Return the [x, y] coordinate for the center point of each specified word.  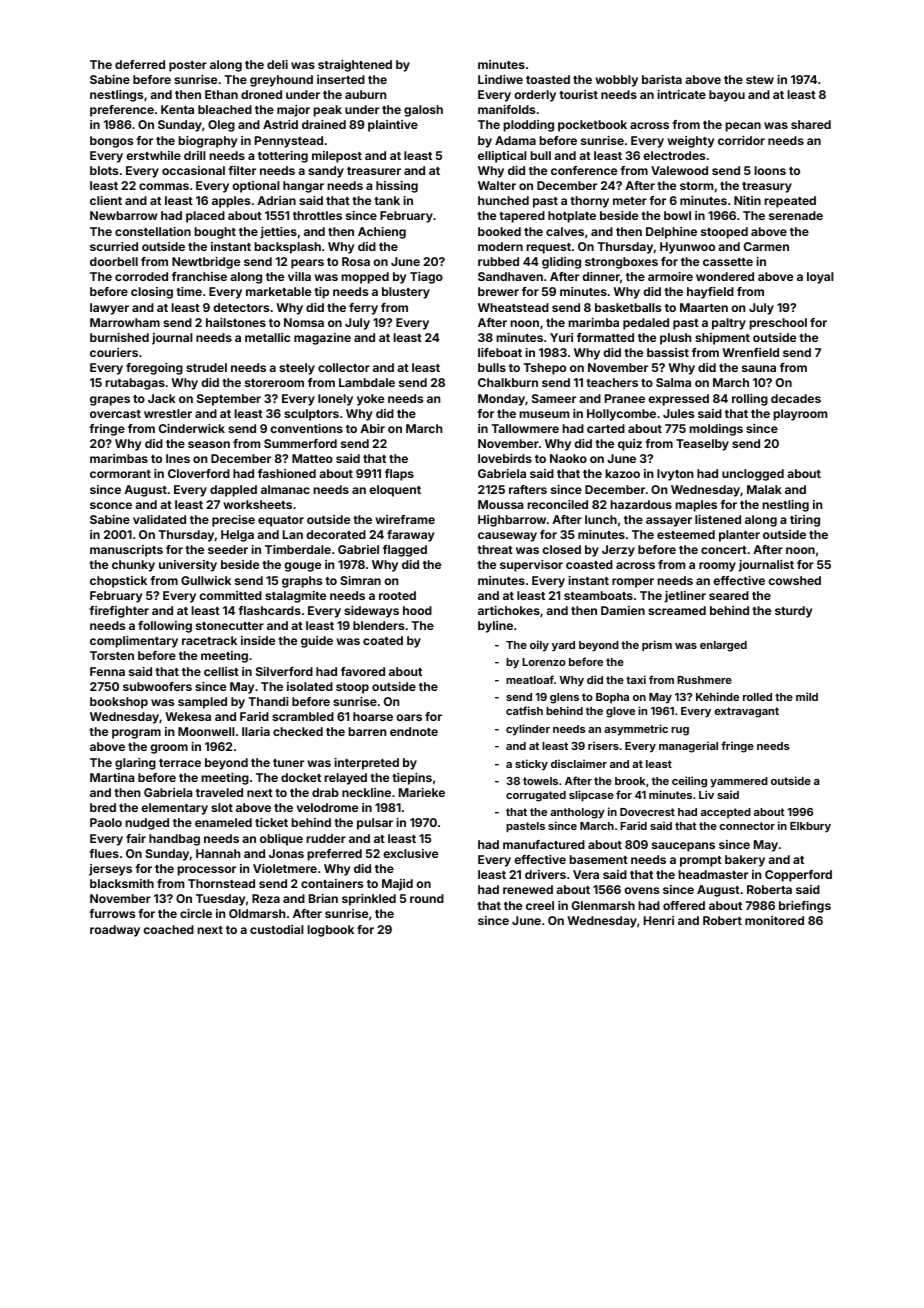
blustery [406, 293]
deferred [140, 64]
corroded [141, 276]
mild [807, 696]
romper [633, 583]
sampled [202, 703]
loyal [820, 278]
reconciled [557, 504]
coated [383, 640]
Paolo [106, 822]
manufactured [544, 844]
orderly [535, 96]
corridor [741, 140]
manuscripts [126, 551]
